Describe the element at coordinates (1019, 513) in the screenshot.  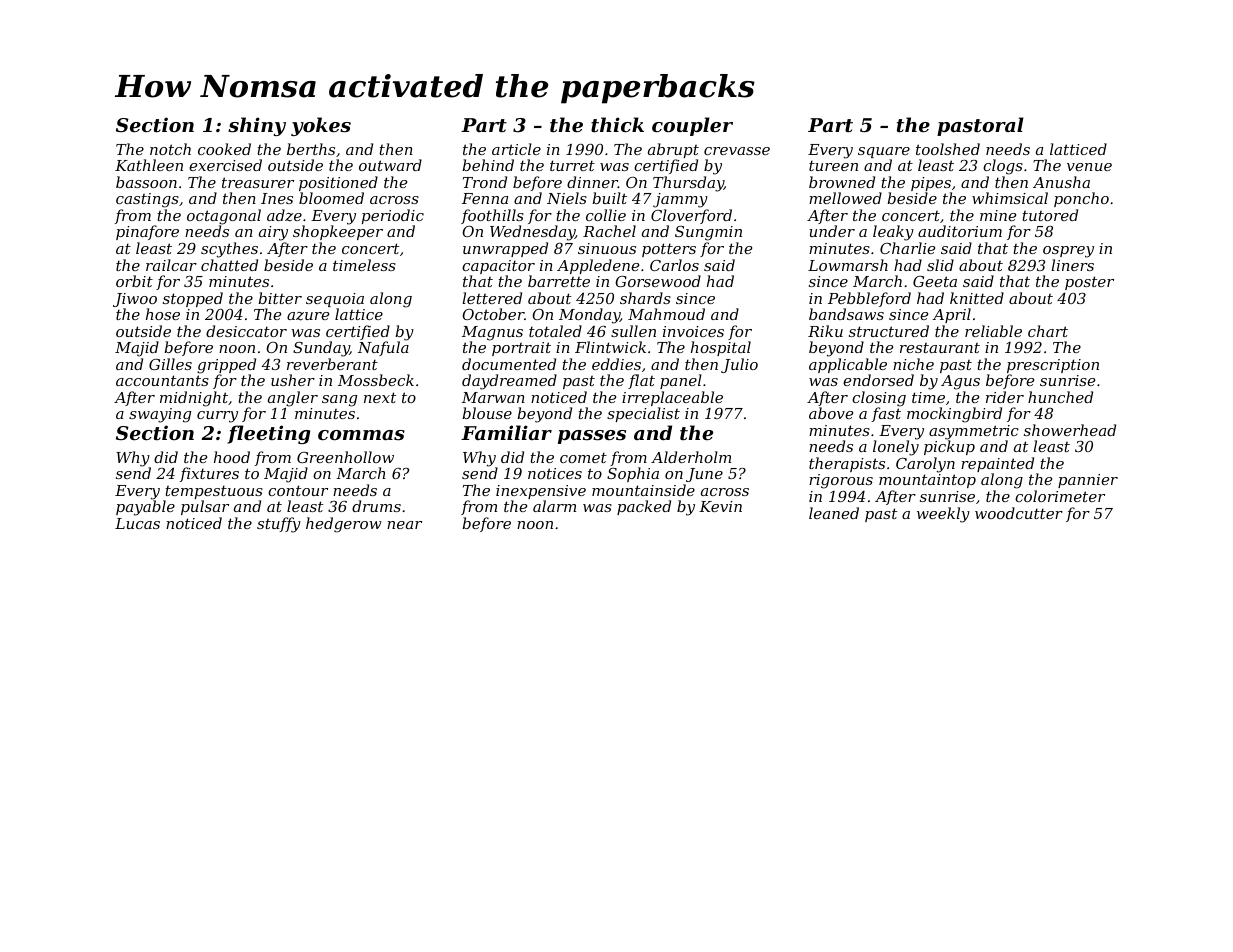
I see `woodcutter` at that location.
